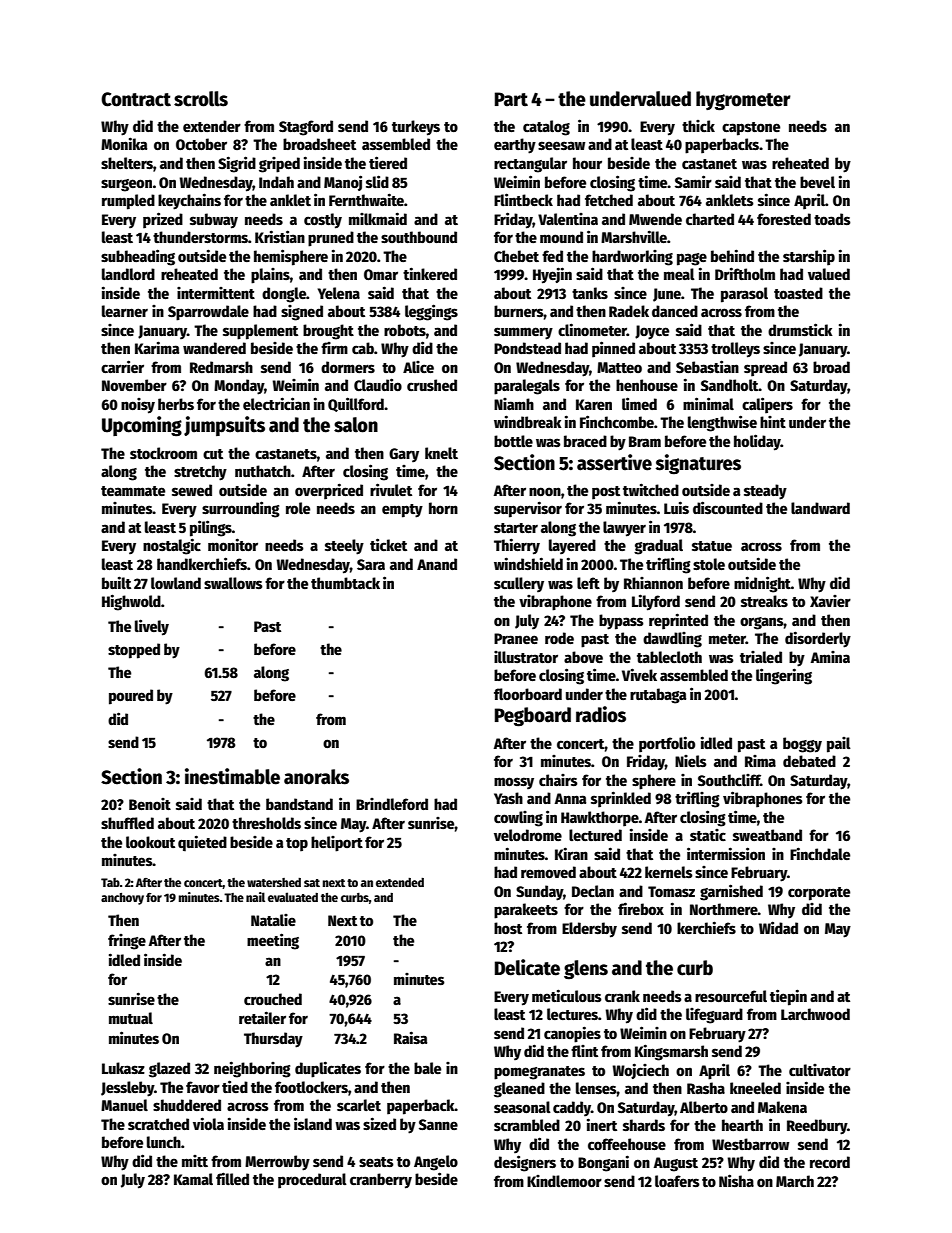 The image size is (952, 1233). I want to click on lifeguard, so click(714, 1016).
